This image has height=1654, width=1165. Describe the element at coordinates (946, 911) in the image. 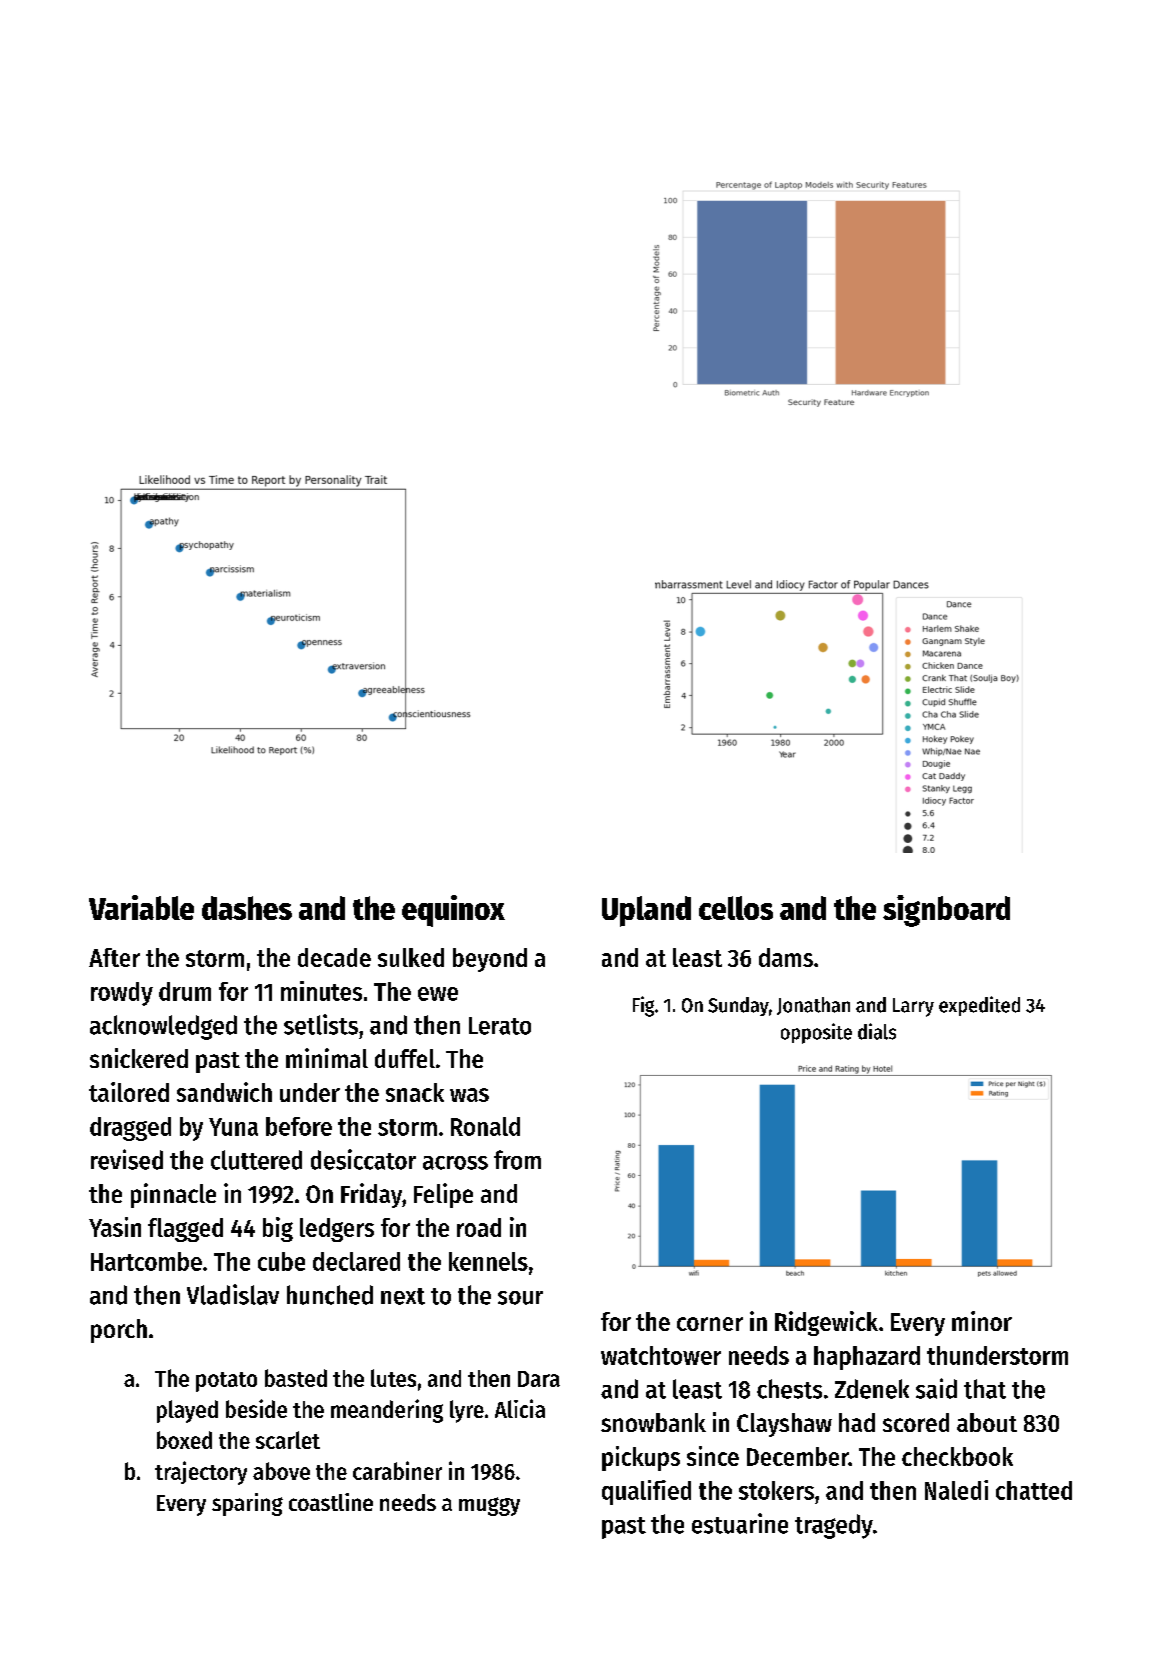

I see `signboard` at that location.
